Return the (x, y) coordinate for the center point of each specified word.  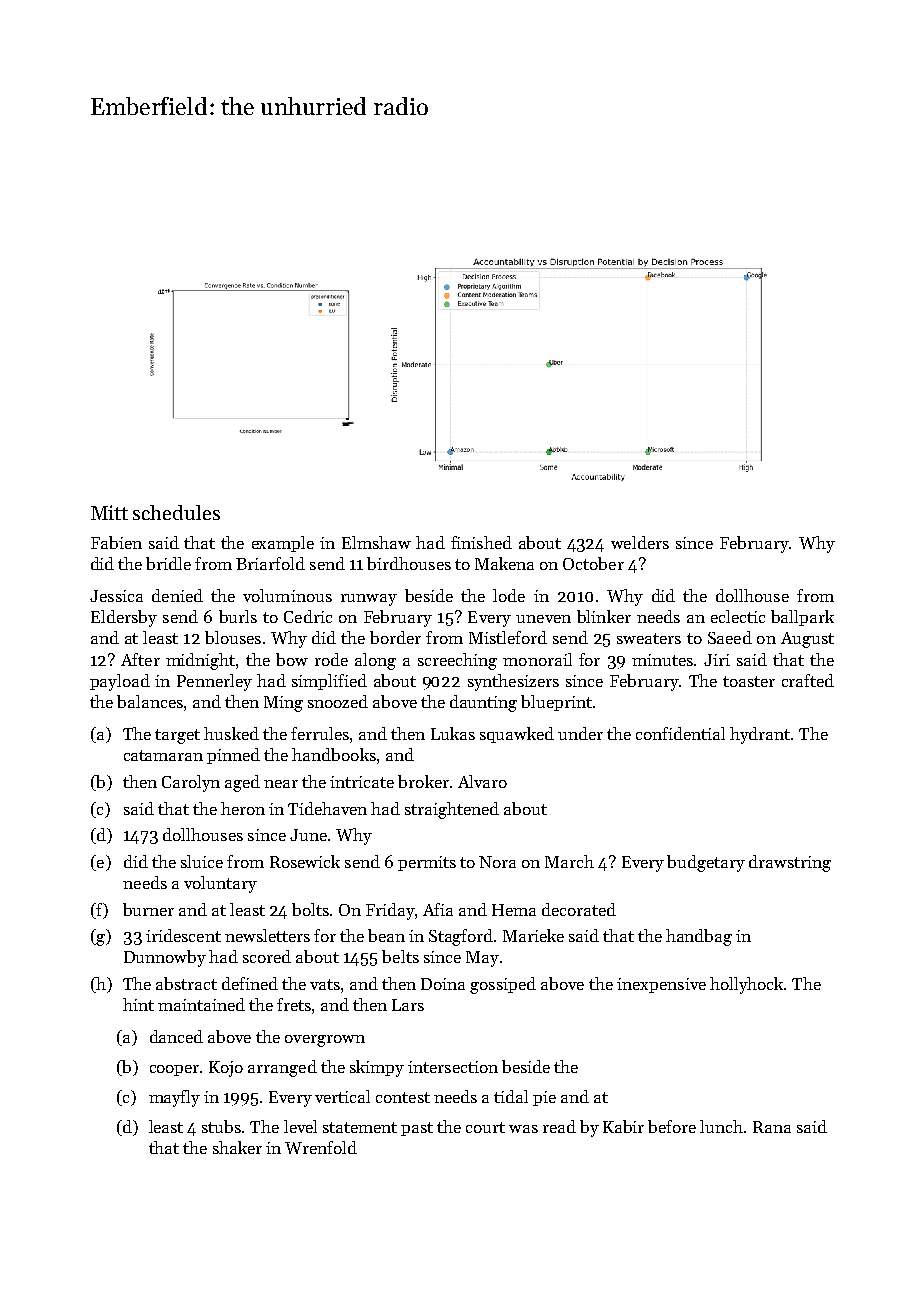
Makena (504, 563)
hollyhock (747, 985)
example (283, 544)
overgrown (325, 1041)
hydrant (760, 735)
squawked (517, 735)
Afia (438, 909)
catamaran (163, 755)
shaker (237, 1147)
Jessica (116, 596)
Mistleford (508, 637)
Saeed (730, 637)
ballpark (802, 618)
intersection (453, 1067)
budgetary (706, 863)
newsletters (267, 935)
